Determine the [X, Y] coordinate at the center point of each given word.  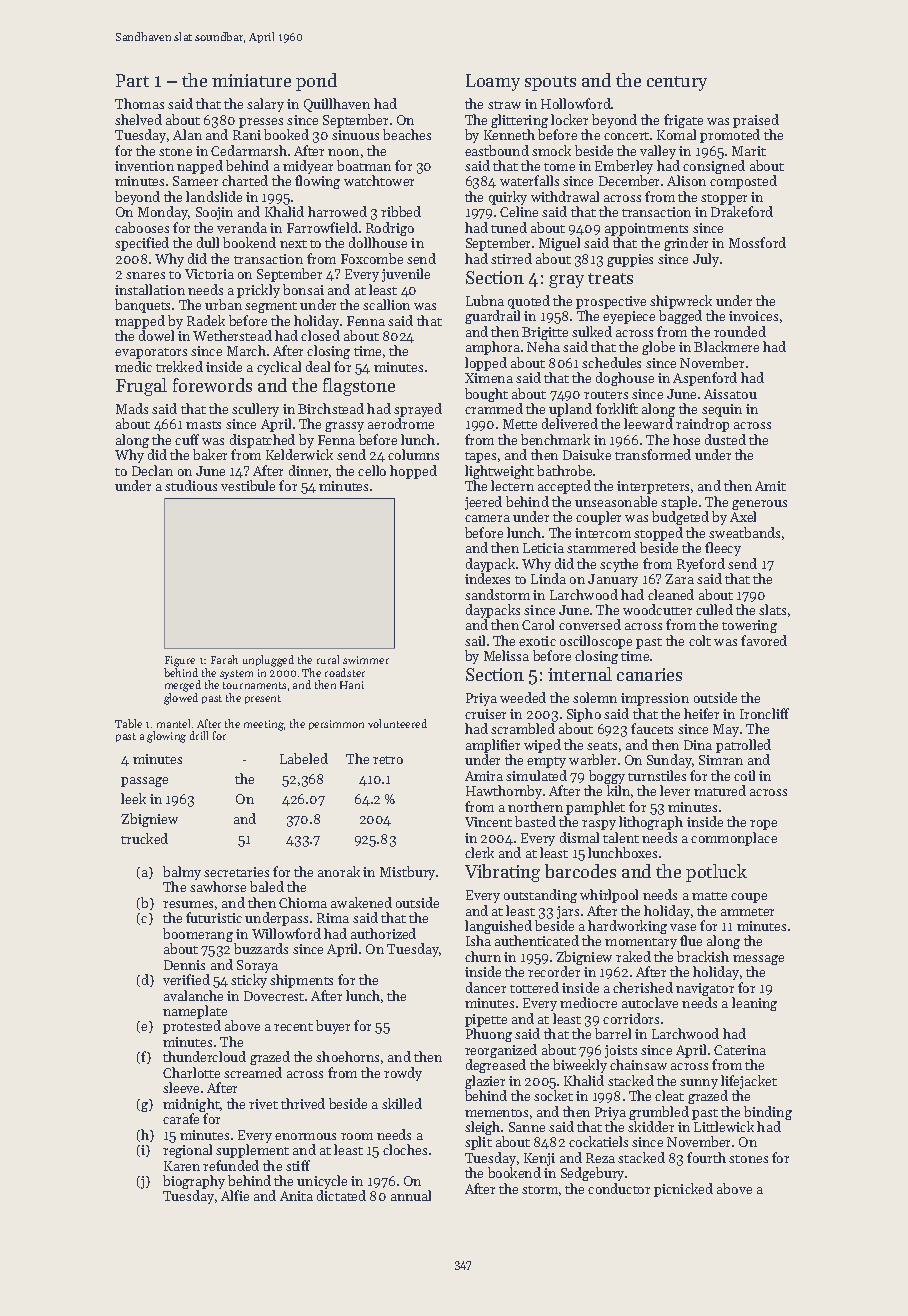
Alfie [235, 1195]
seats [602, 746]
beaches [407, 134]
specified [142, 244]
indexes [487, 578]
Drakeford [742, 211]
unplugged [268, 661]
